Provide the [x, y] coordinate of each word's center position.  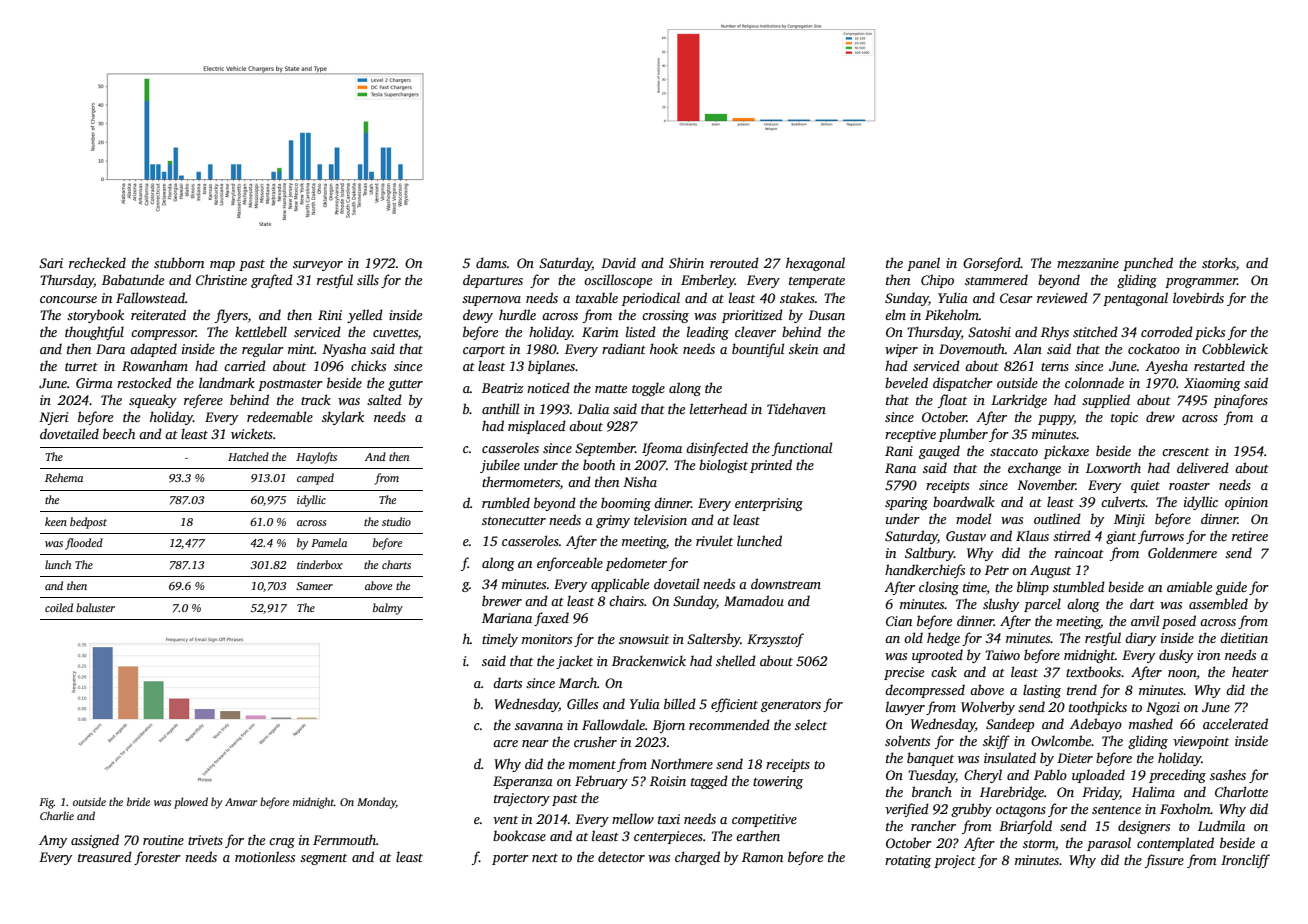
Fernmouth [344, 839]
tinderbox [320, 564]
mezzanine [1088, 263]
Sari [51, 263]
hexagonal [815, 264]
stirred [1072, 535]
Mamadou [754, 600]
